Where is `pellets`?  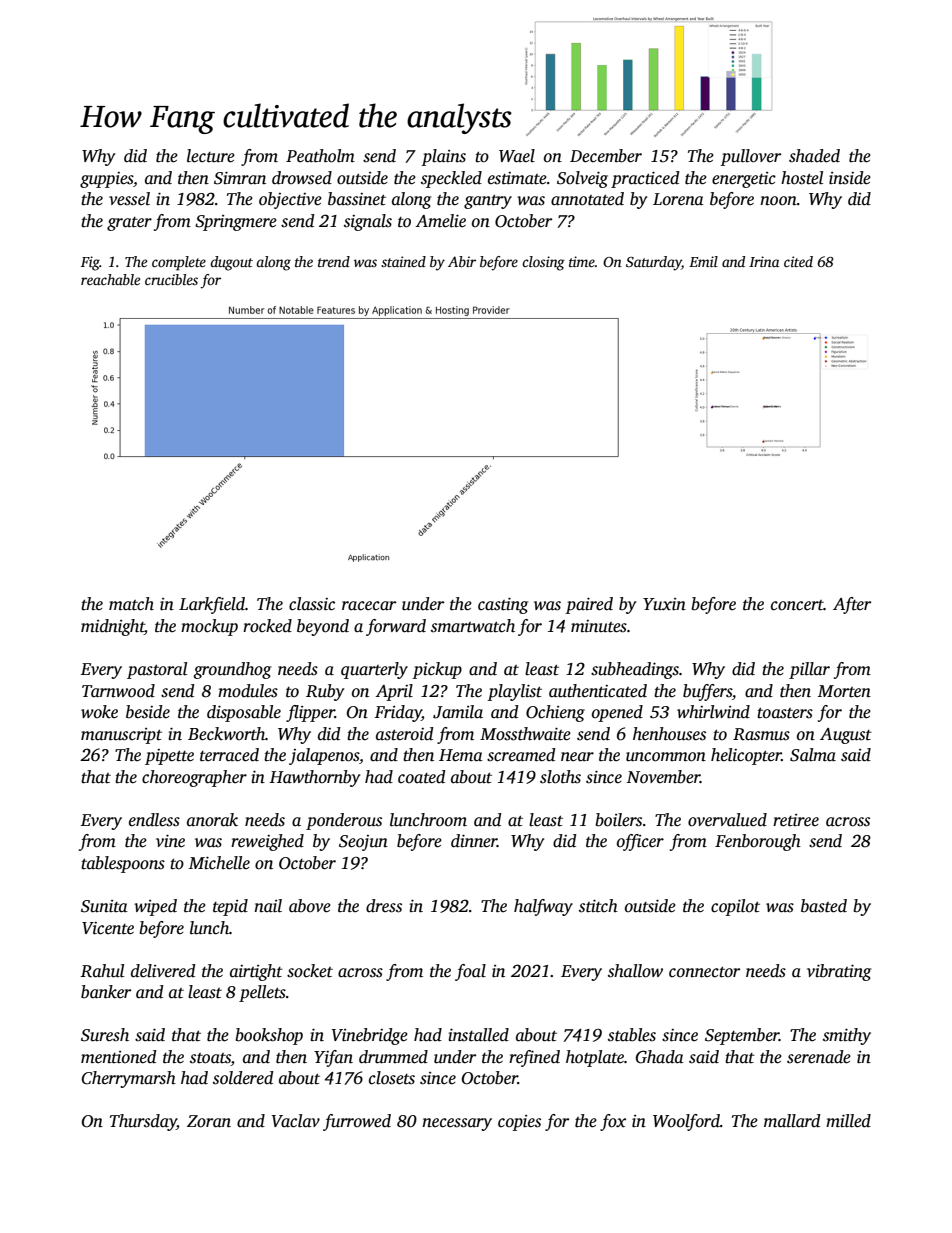 pellets is located at coordinates (262, 993).
